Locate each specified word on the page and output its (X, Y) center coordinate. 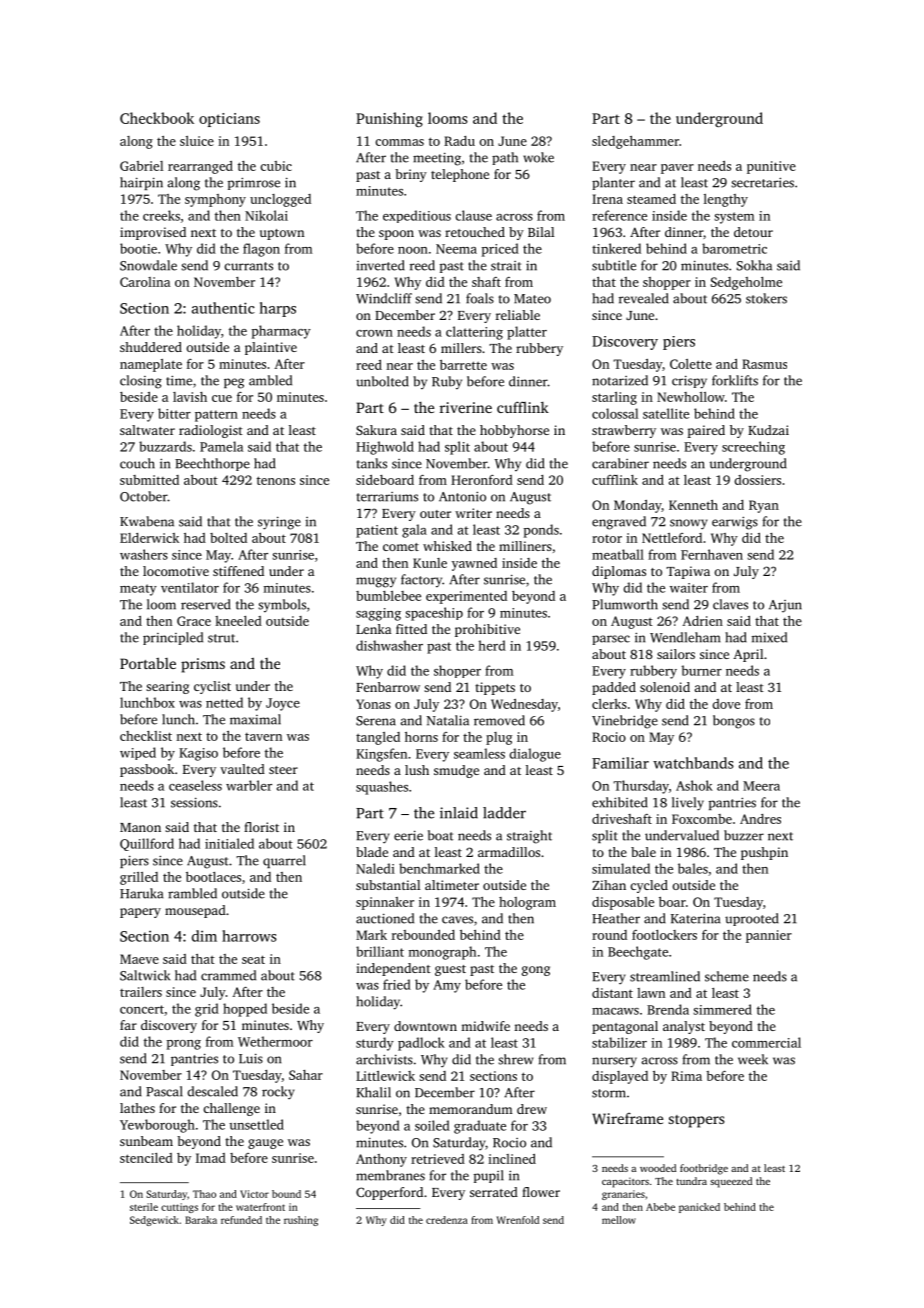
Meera (761, 786)
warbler (249, 785)
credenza (447, 1220)
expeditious (417, 216)
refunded (241, 1220)
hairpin (141, 183)
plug (499, 738)
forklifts (735, 380)
